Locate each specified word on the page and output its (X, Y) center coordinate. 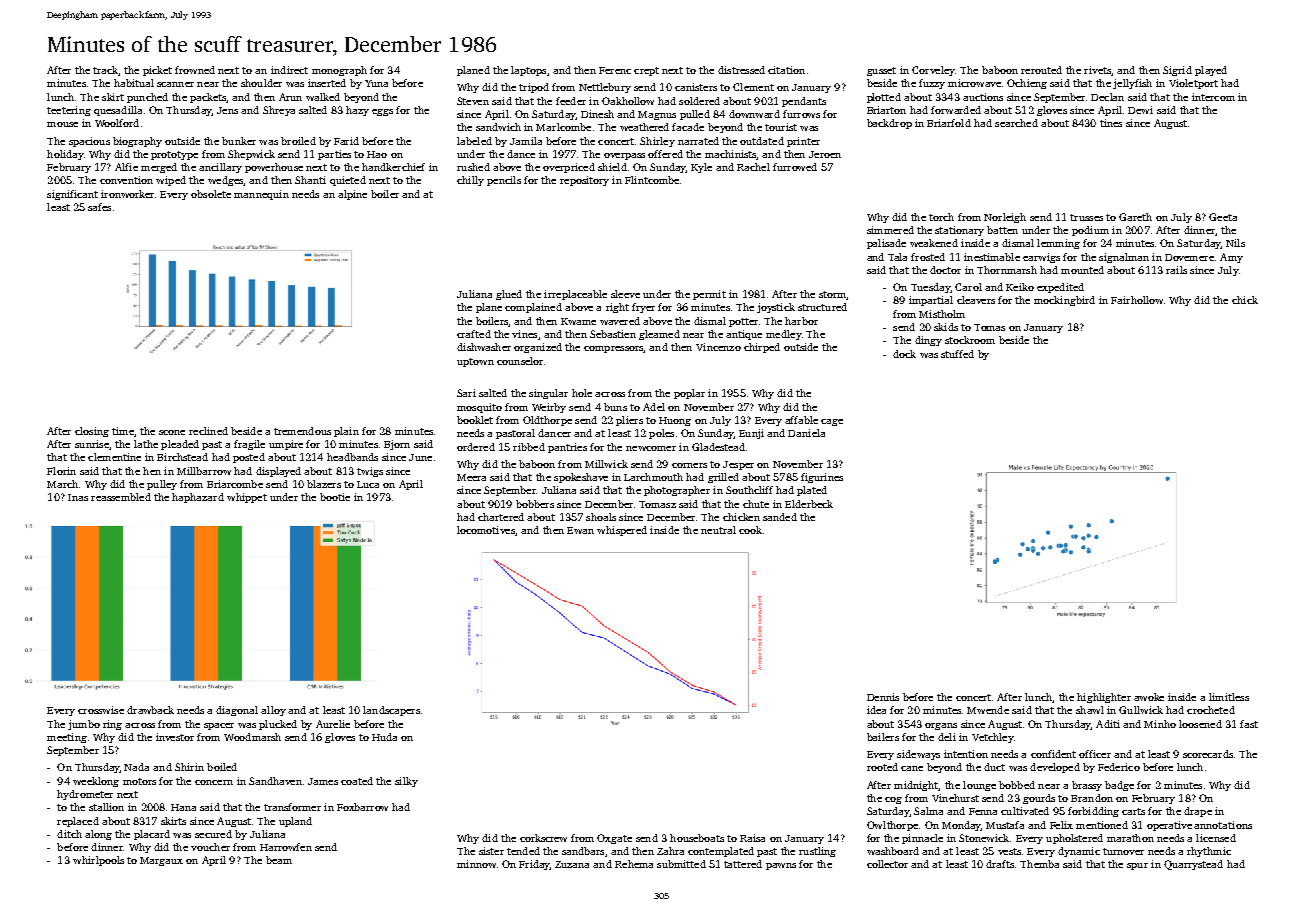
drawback (150, 710)
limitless (1229, 697)
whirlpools (98, 861)
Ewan (580, 530)
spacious (89, 142)
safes (99, 207)
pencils (504, 181)
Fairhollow (1137, 300)
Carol (968, 287)
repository (584, 181)
